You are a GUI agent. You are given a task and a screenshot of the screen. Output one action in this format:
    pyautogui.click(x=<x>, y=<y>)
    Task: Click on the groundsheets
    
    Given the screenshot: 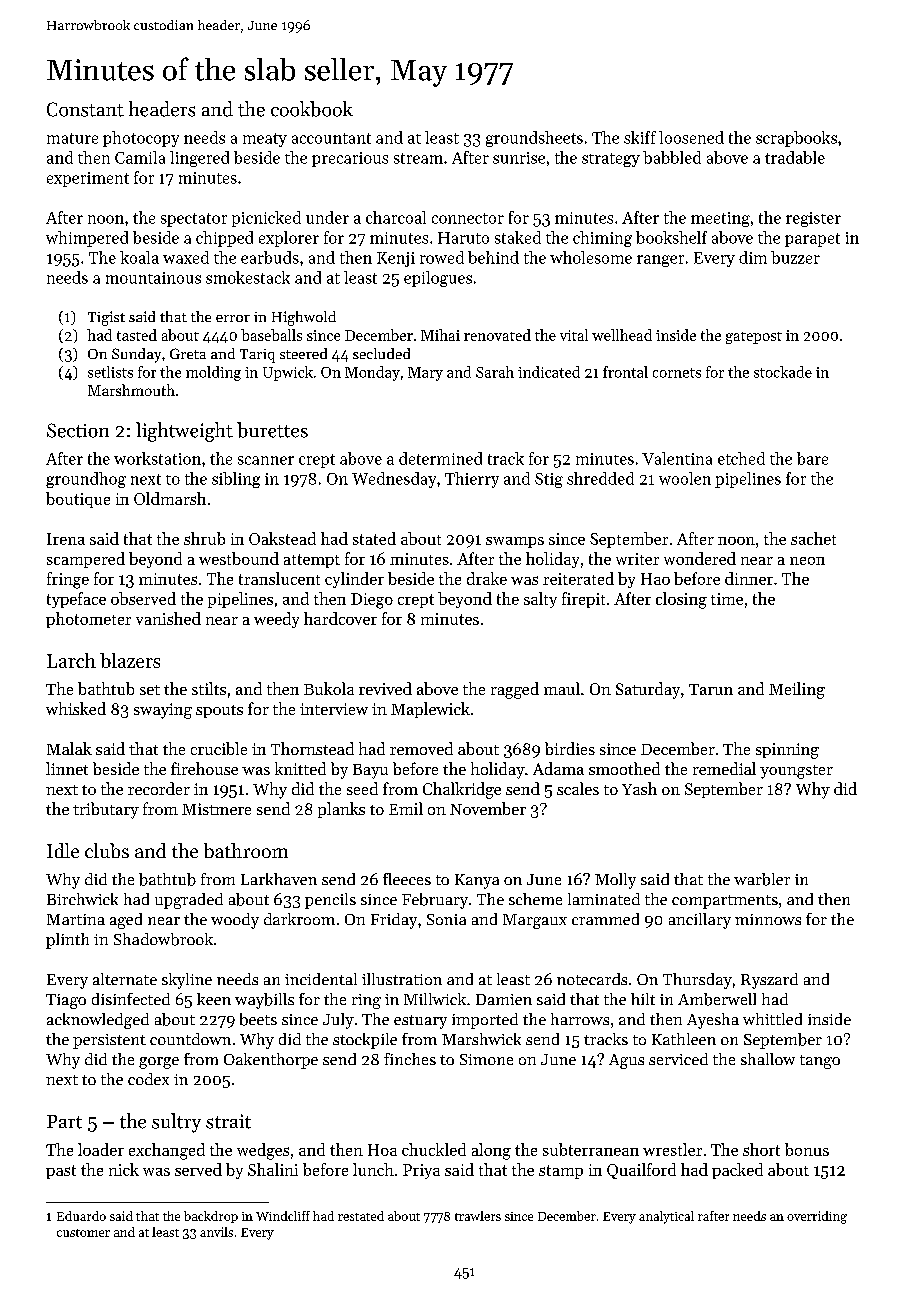 What is the action you would take?
    pyautogui.click(x=534, y=139)
